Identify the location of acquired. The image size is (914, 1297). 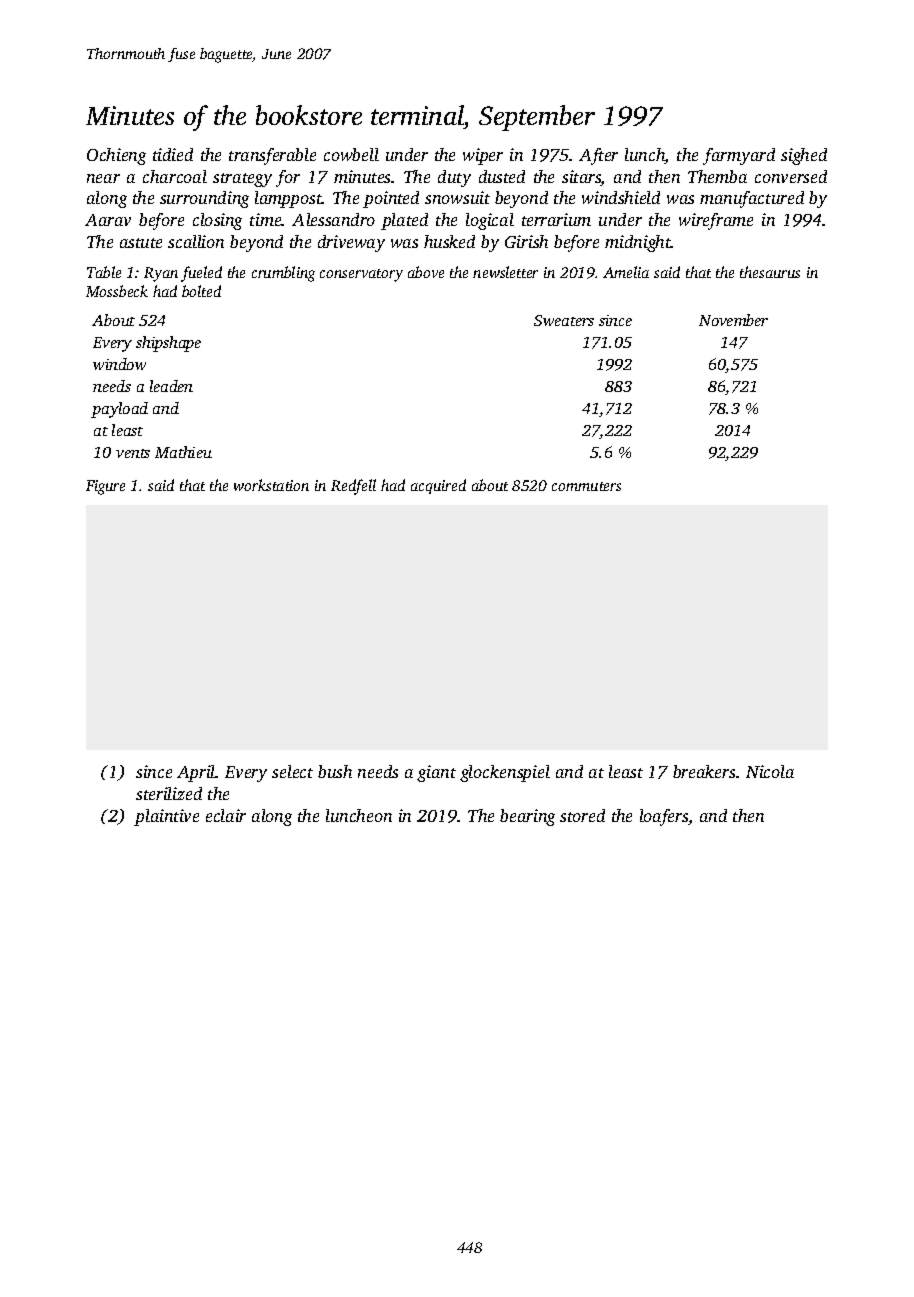
(438, 486).
